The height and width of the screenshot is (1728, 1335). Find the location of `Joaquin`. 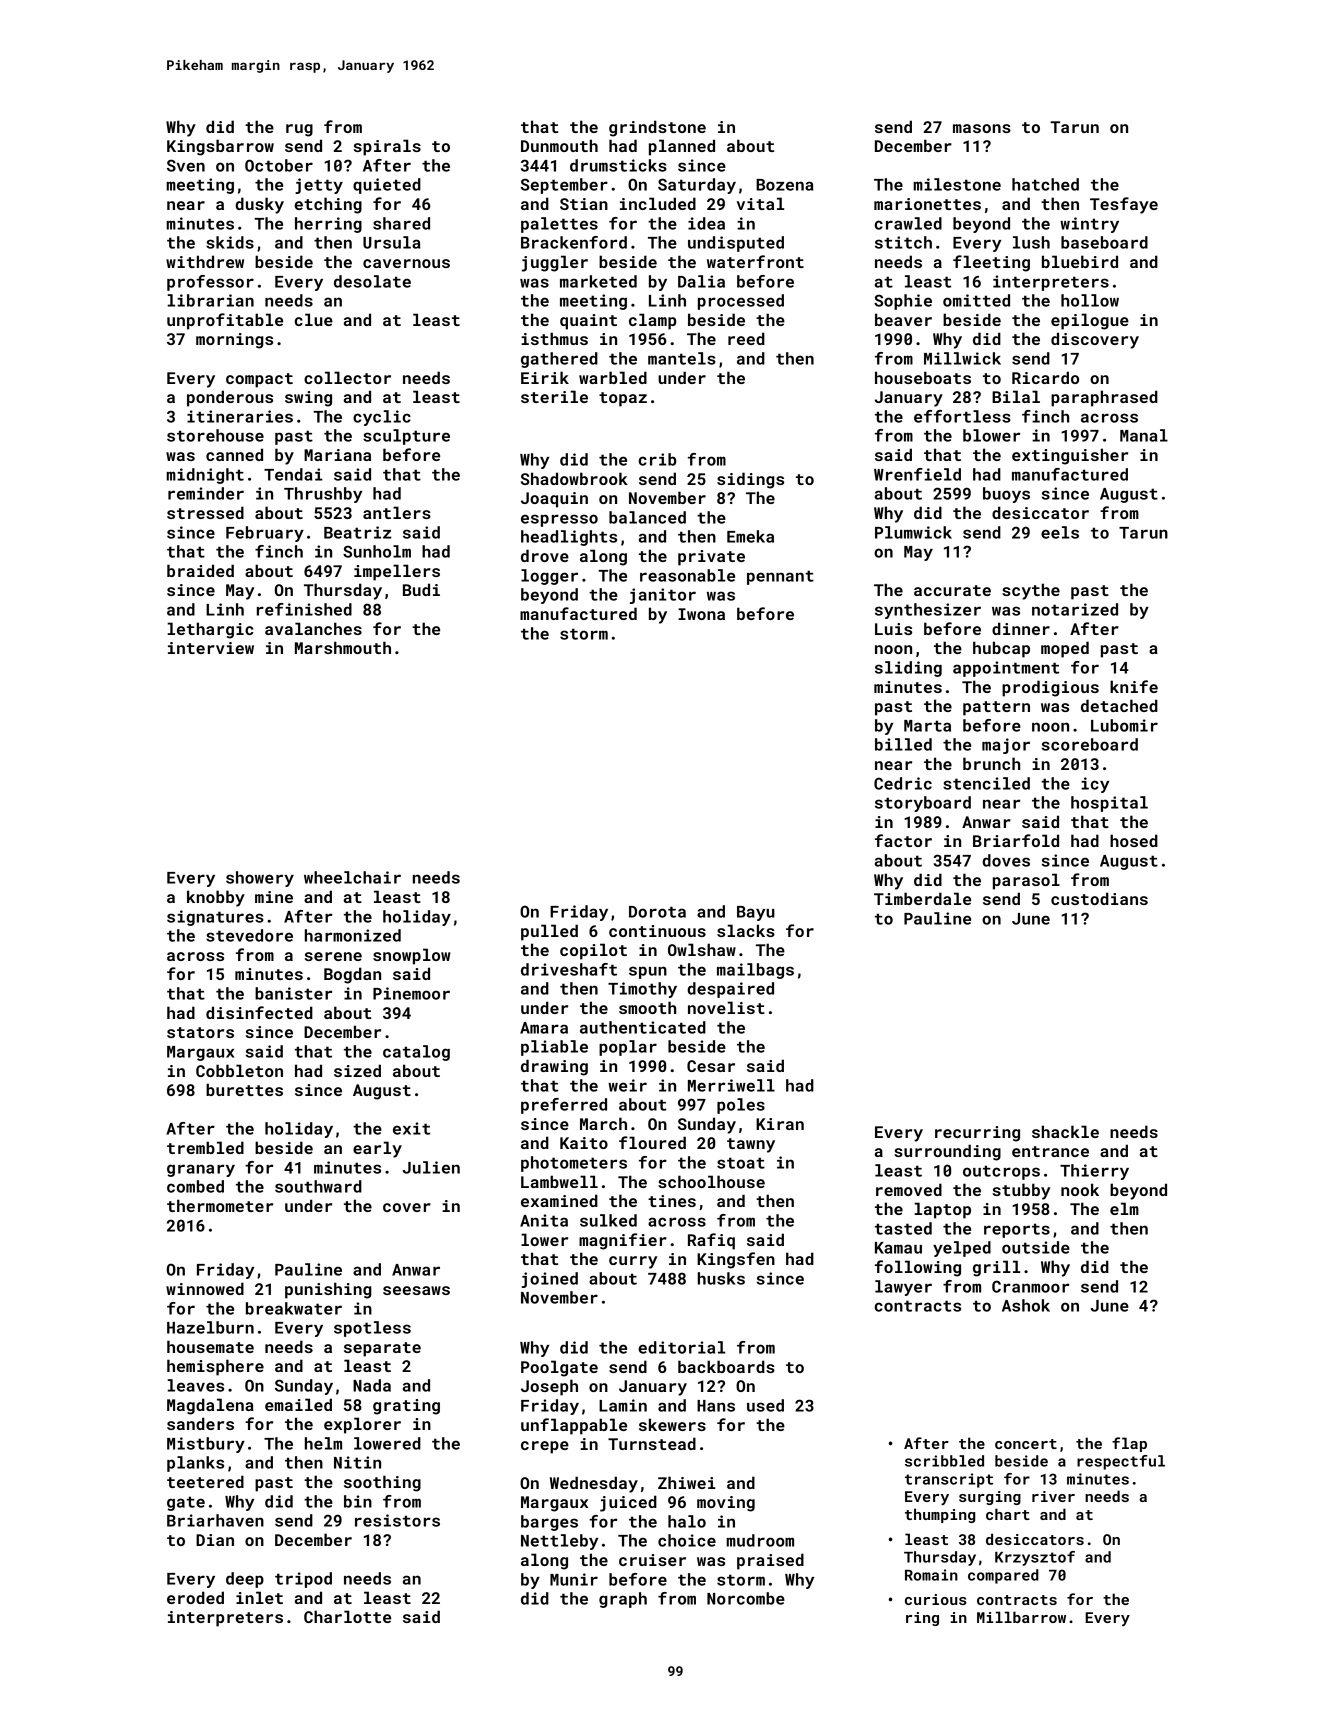

Joaquin is located at coordinates (554, 500).
